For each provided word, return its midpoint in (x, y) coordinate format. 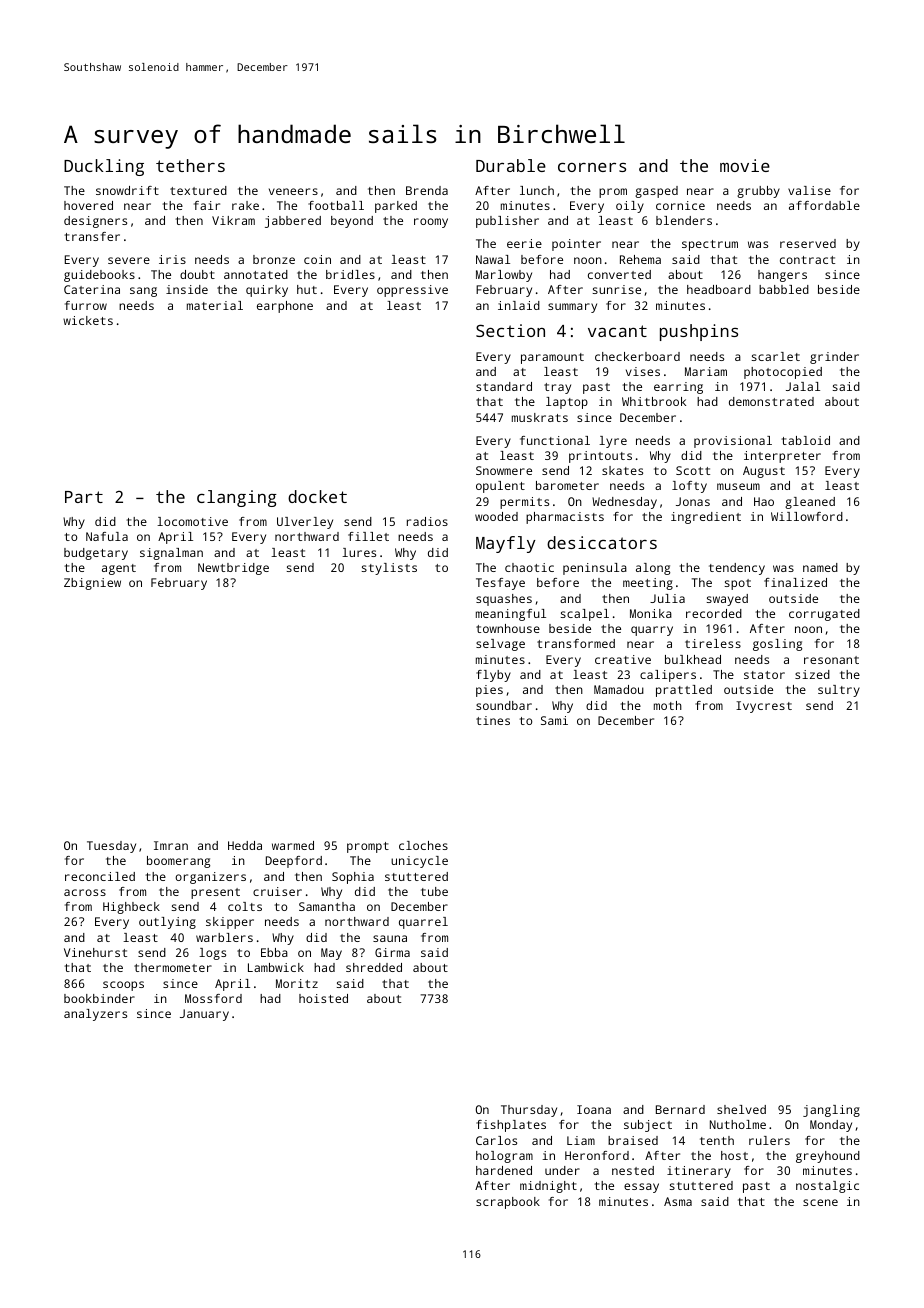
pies (489, 691)
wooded (496, 516)
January (204, 1015)
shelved (741, 1109)
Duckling (104, 167)
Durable (511, 165)
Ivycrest (764, 707)
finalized (795, 582)
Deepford (294, 862)
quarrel (423, 923)
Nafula (107, 536)
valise (809, 190)
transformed (576, 643)
